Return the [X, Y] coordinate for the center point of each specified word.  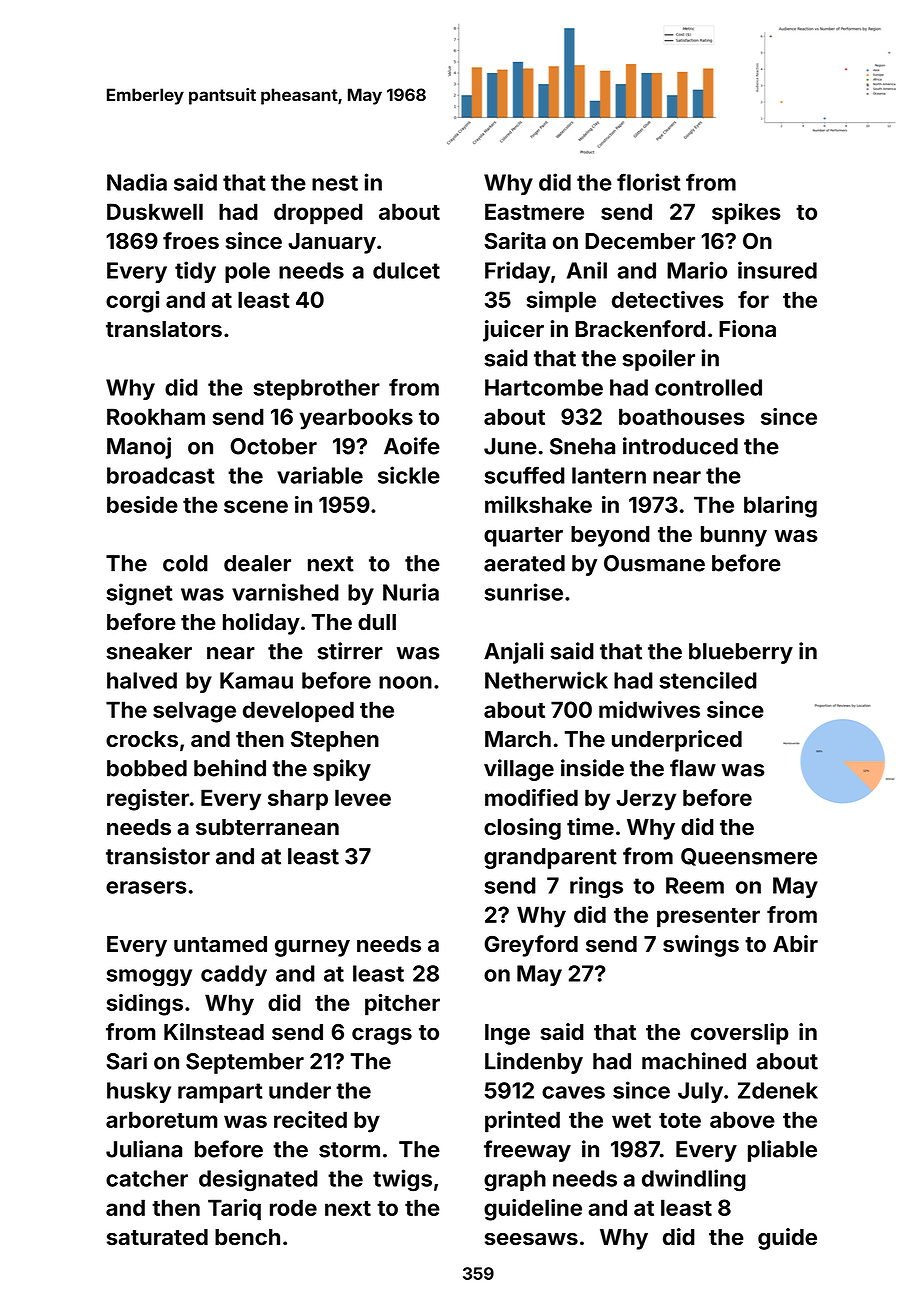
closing [522, 829]
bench [247, 1237]
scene [256, 506]
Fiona [747, 328]
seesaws [531, 1239]
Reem [695, 885]
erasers [146, 887]
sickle [409, 475]
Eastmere [534, 211]
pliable [782, 1151]
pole [247, 272]
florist [649, 182]
